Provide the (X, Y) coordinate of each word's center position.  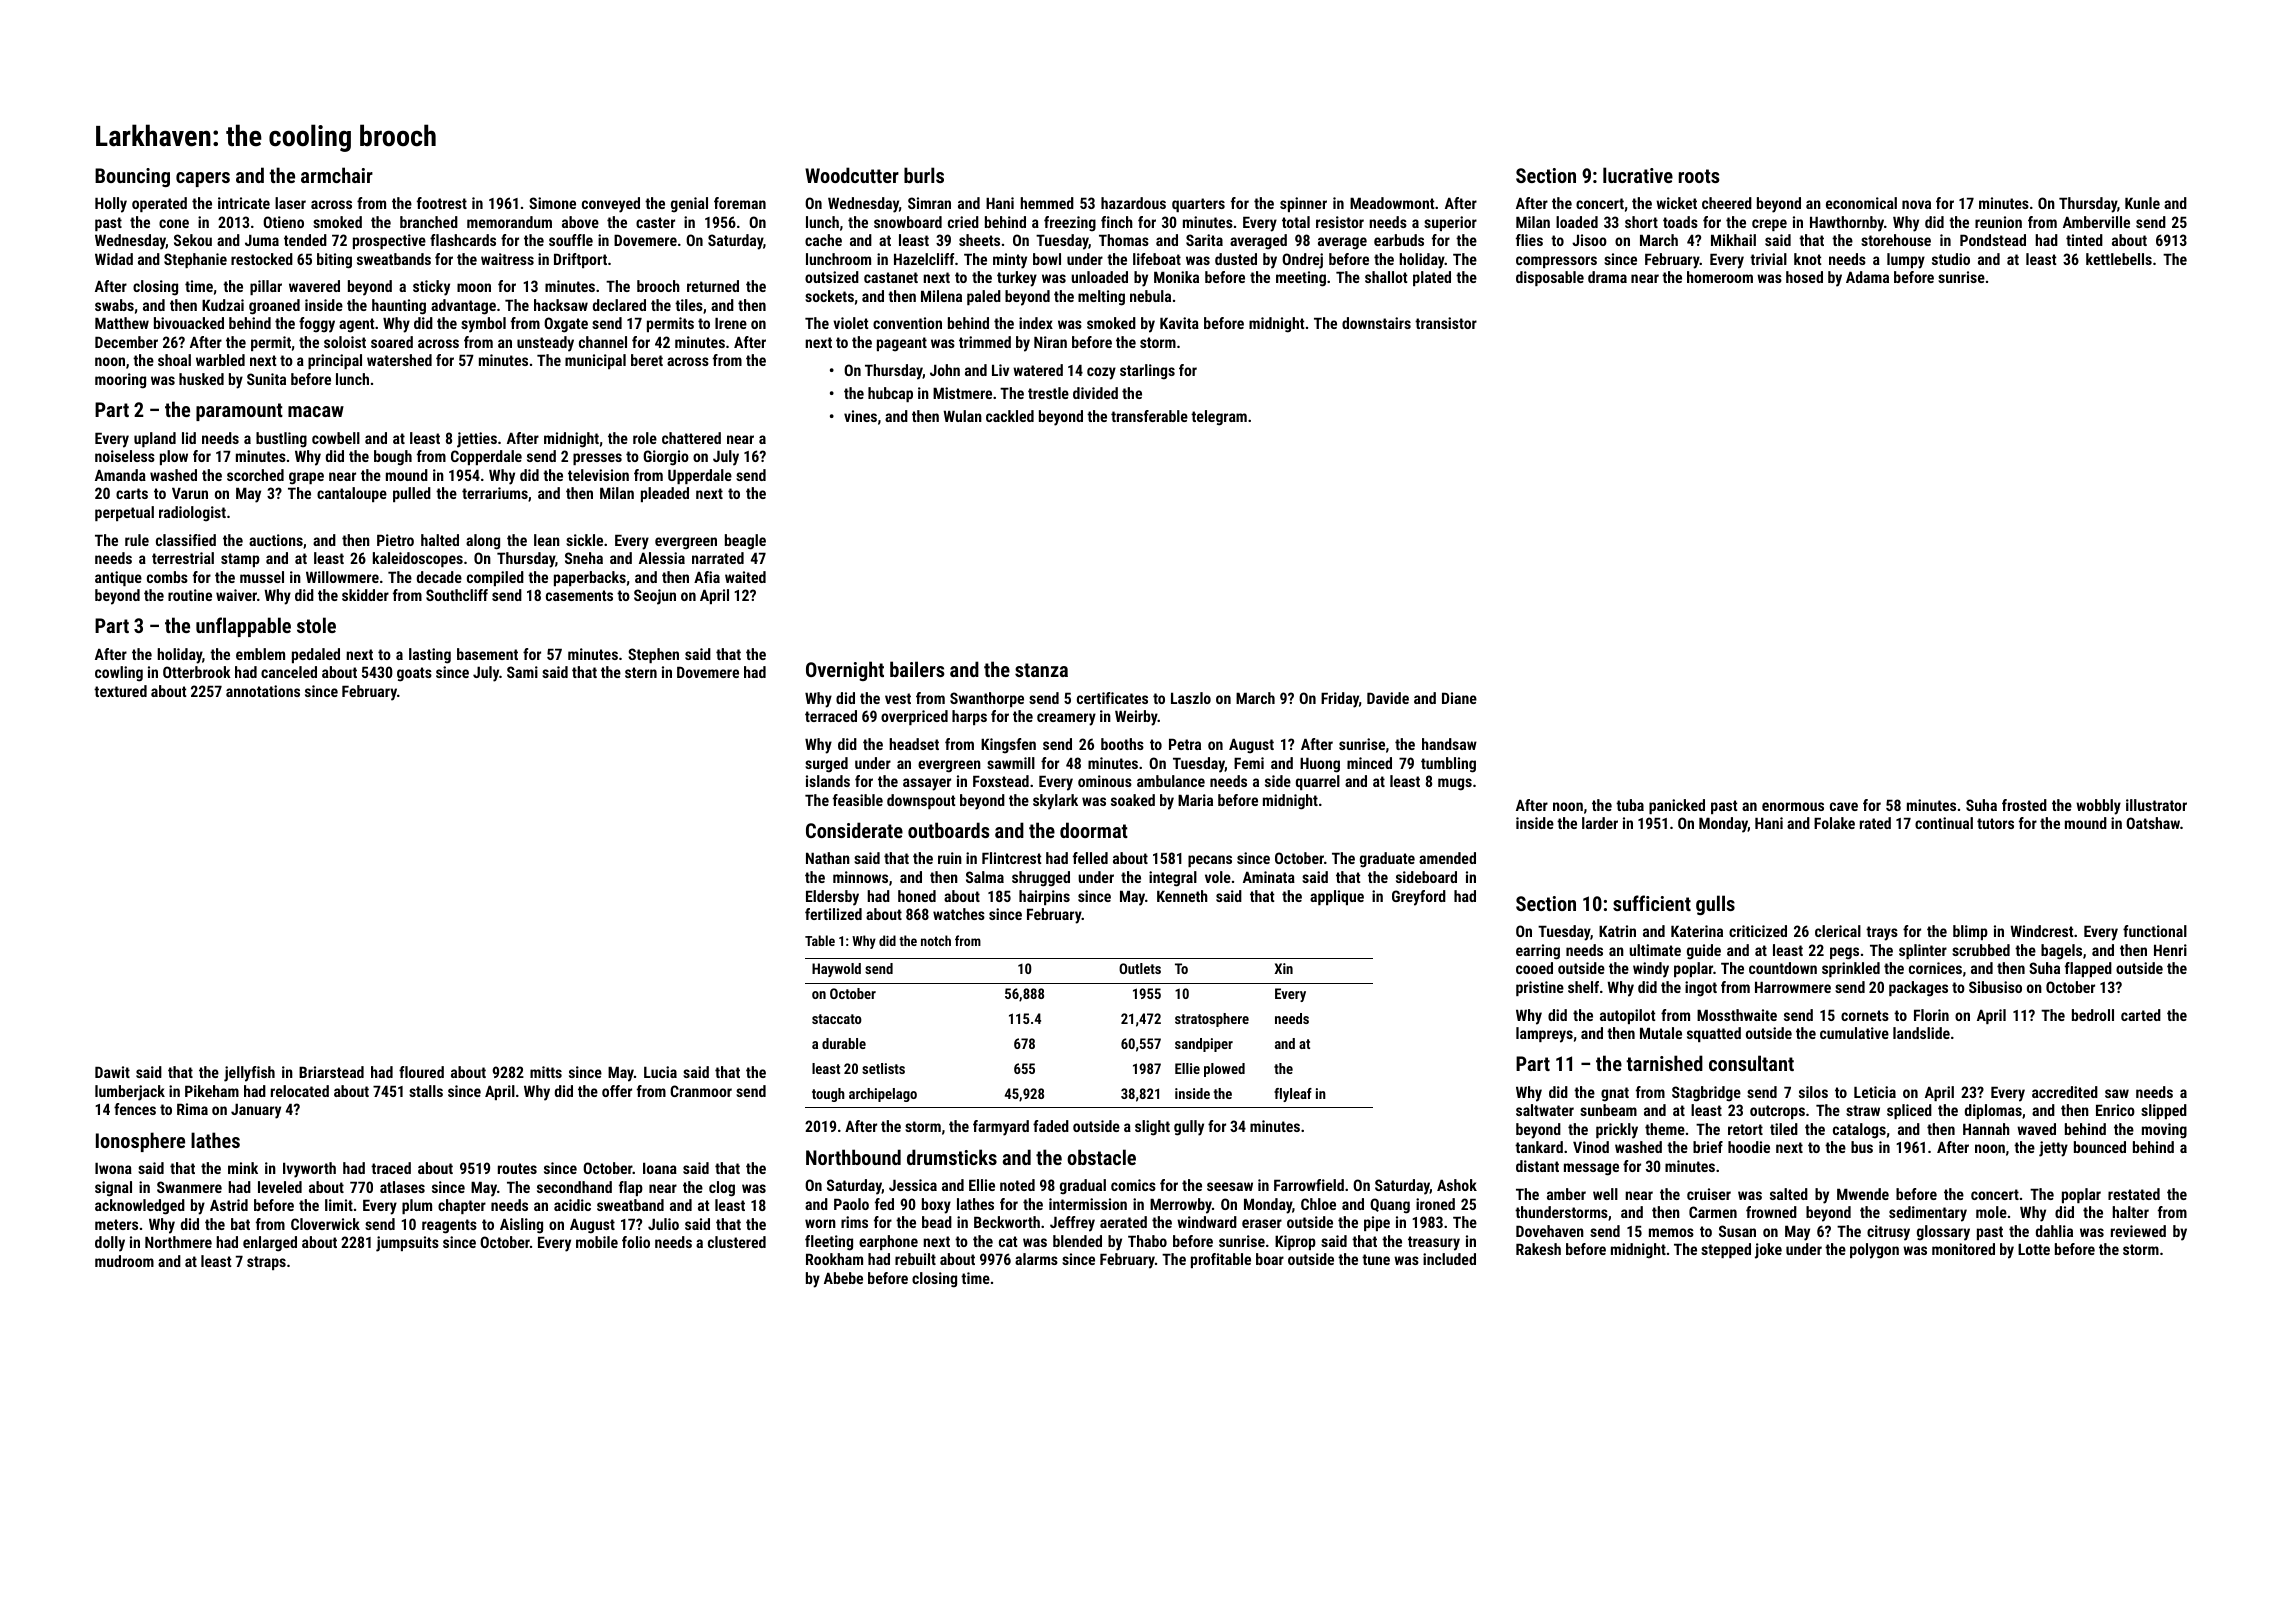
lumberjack (130, 1093)
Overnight (845, 671)
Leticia (1875, 1092)
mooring (120, 381)
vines (860, 416)
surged (826, 765)
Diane (1459, 698)
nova (1916, 204)
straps (266, 1263)
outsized (832, 277)
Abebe (843, 1278)
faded (1051, 1126)
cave (1844, 806)
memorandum (509, 222)
